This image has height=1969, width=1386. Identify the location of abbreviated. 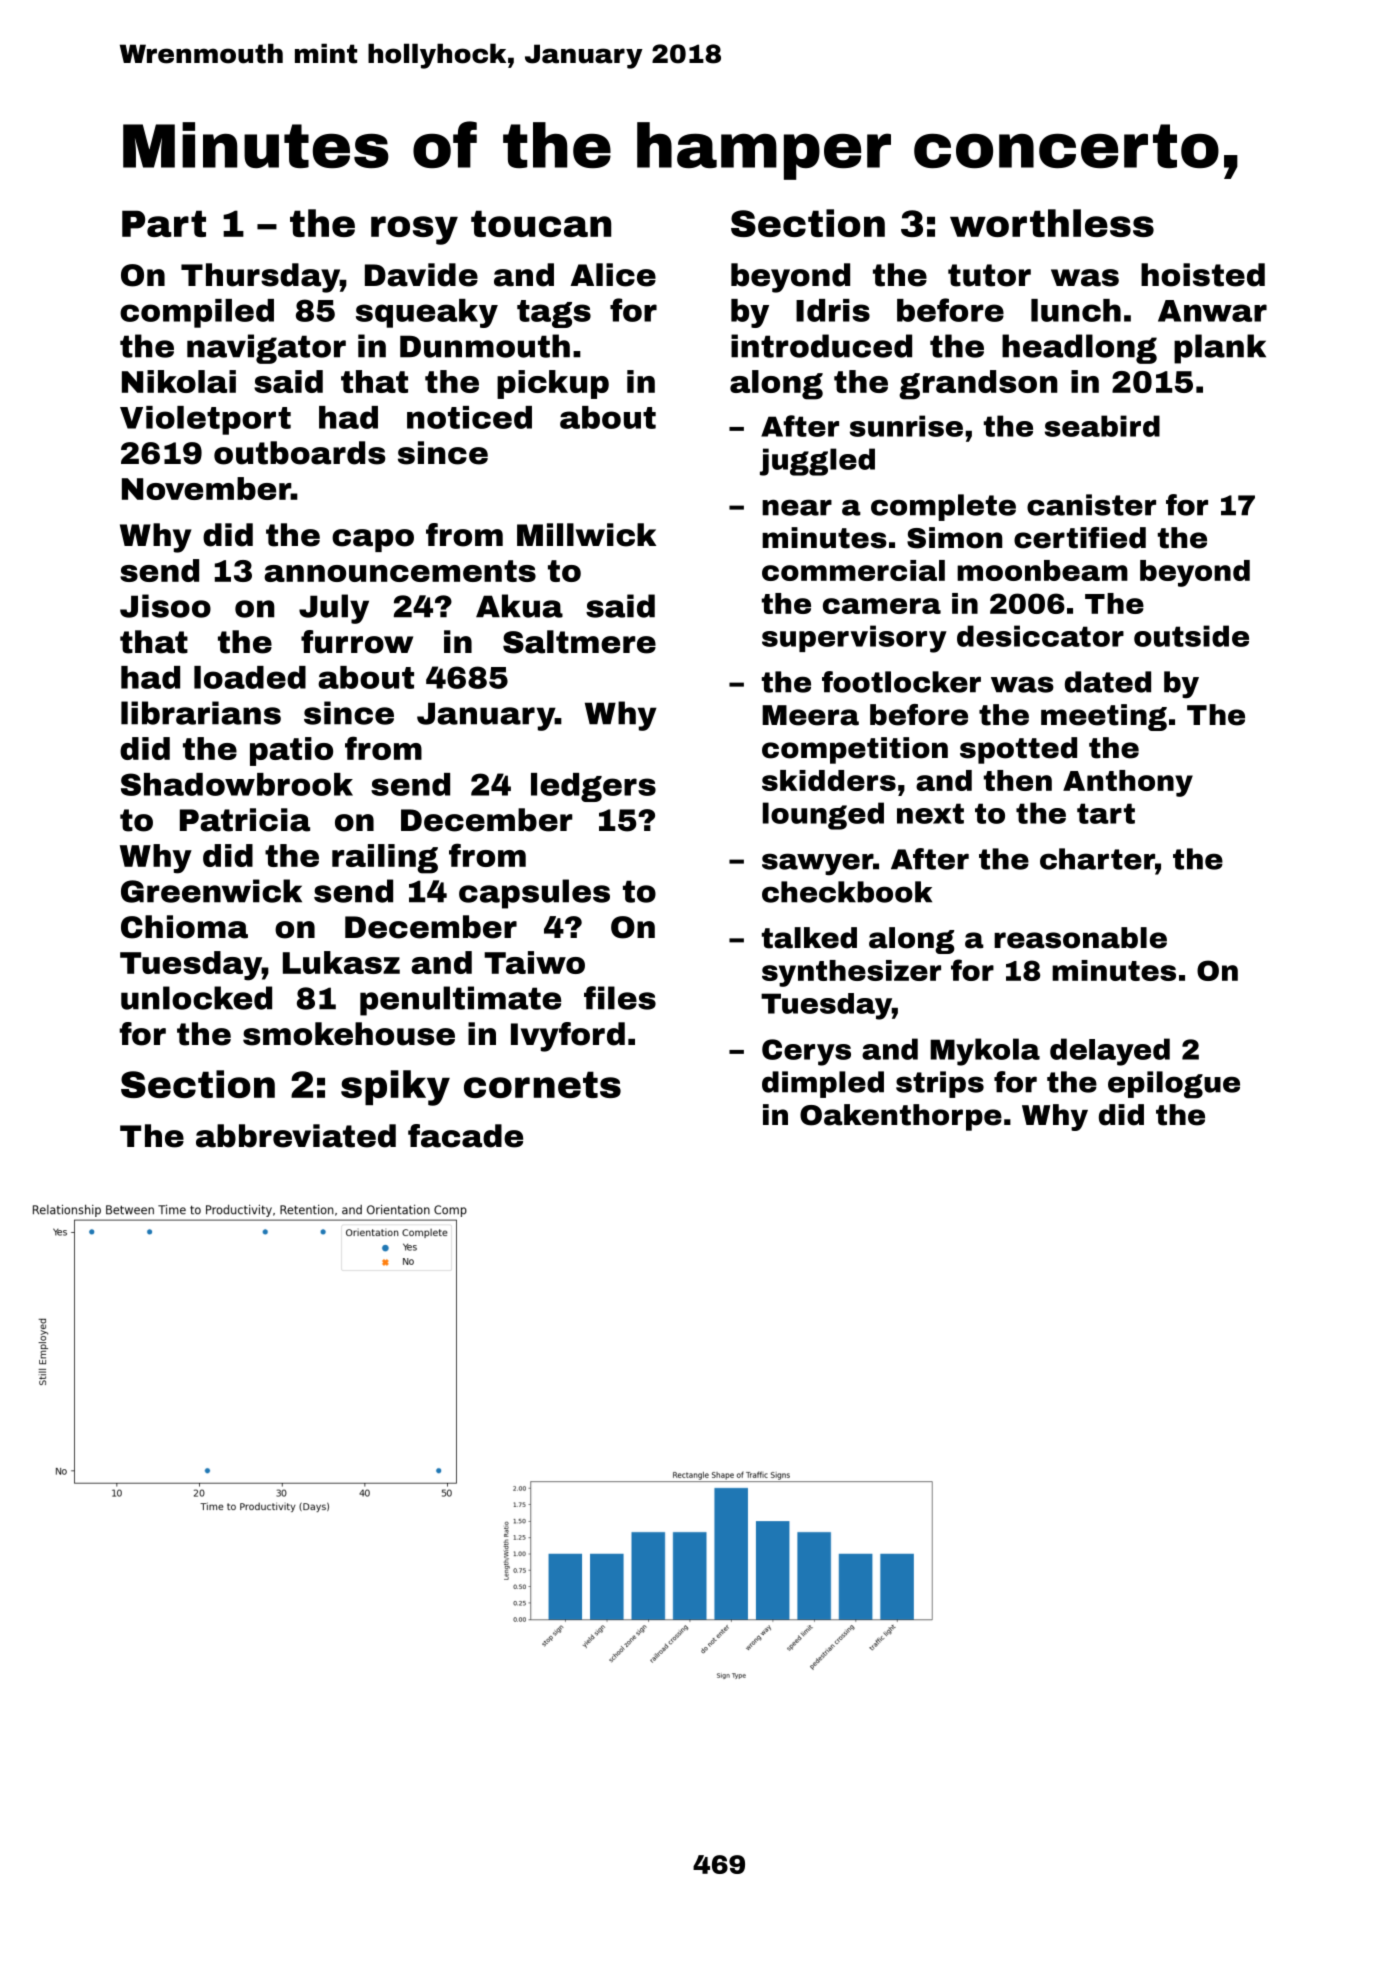
(296, 1136).
